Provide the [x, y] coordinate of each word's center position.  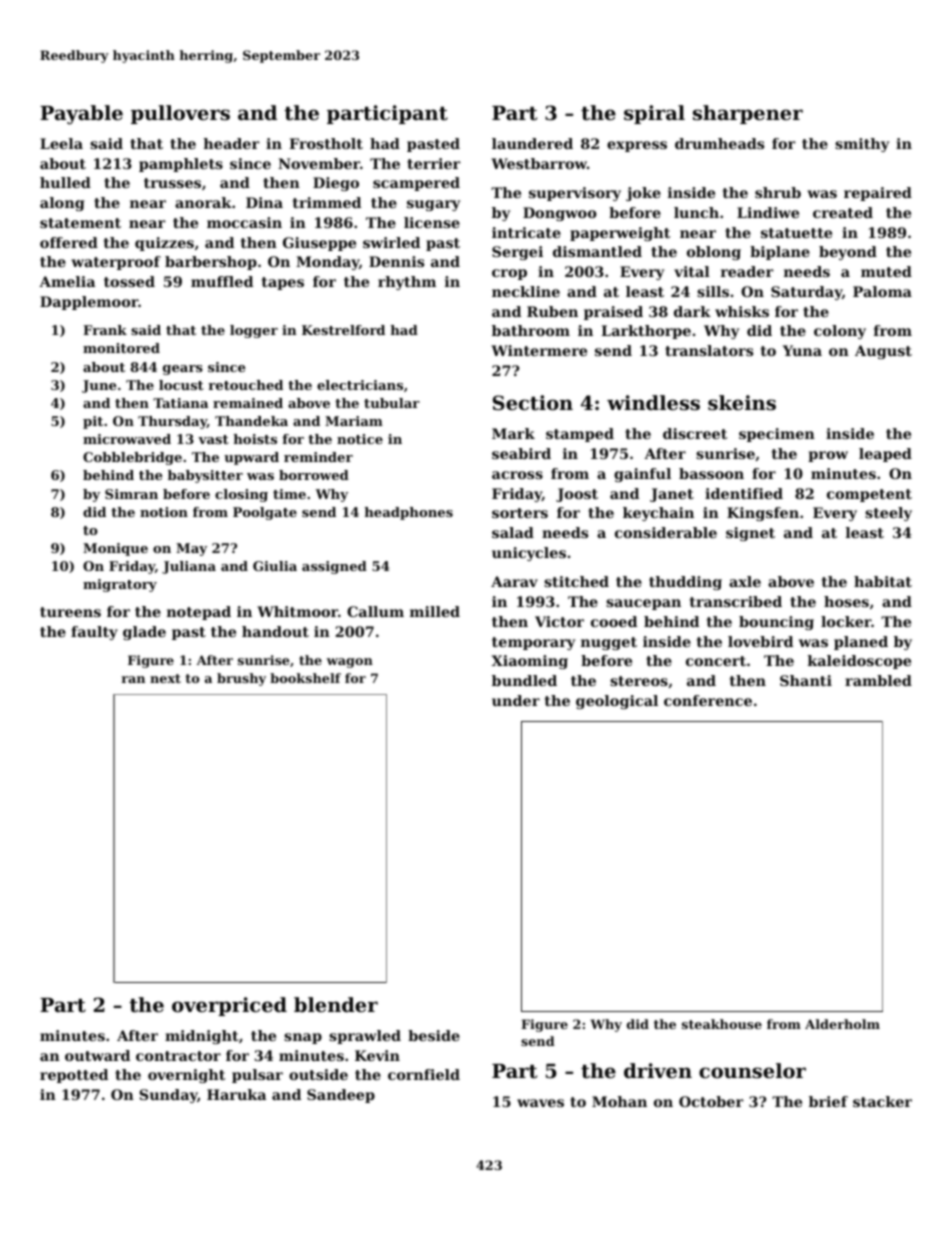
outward [97, 1055]
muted [886, 271]
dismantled [597, 251]
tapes [283, 283]
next [165, 678]
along [62, 204]
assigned [334, 567]
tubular [392, 403]
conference [708, 700]
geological [617, 702]
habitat [883, 581]
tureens [70, 612]
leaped [885, 455]
